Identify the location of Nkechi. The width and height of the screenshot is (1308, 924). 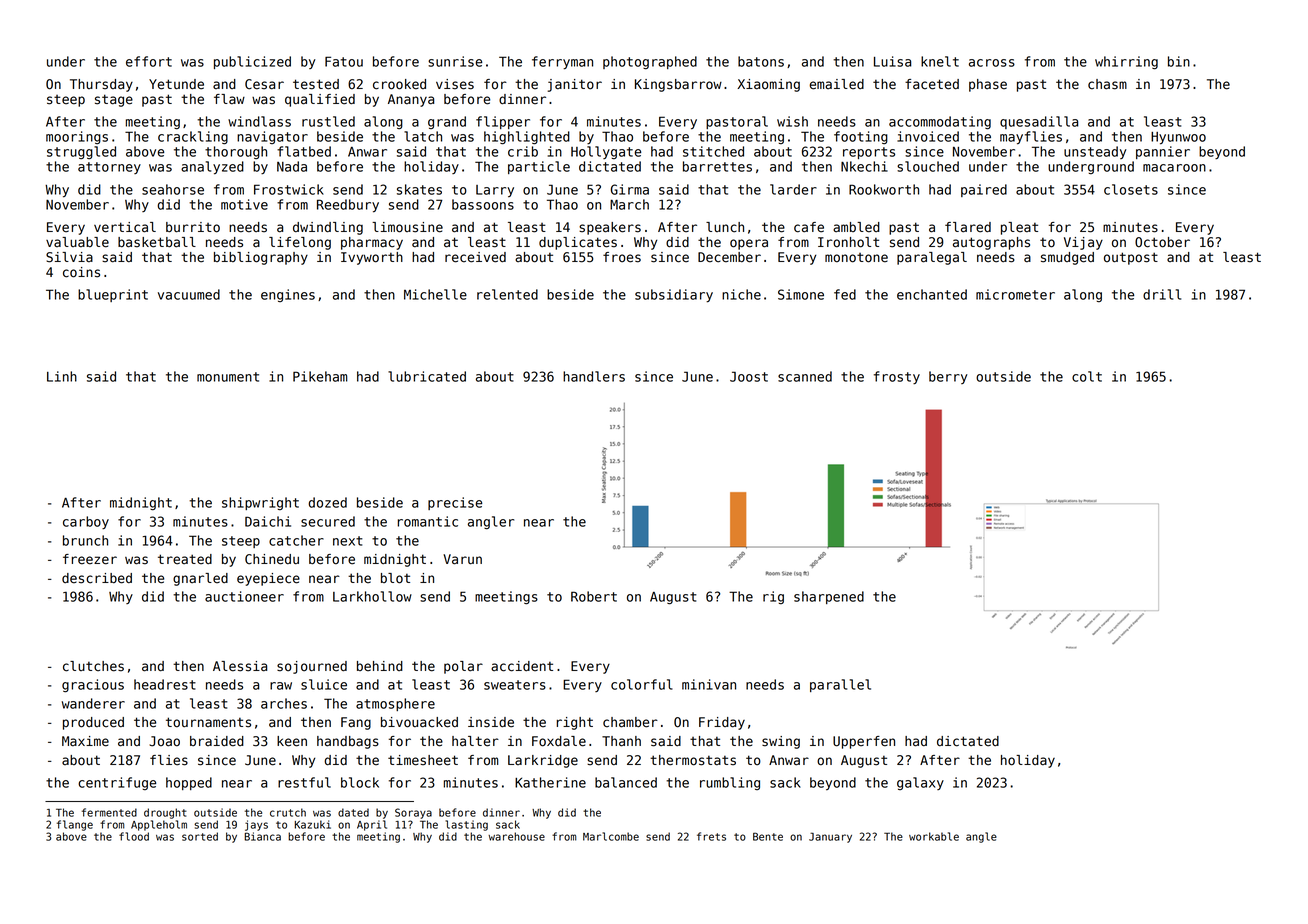
(864, 166).
